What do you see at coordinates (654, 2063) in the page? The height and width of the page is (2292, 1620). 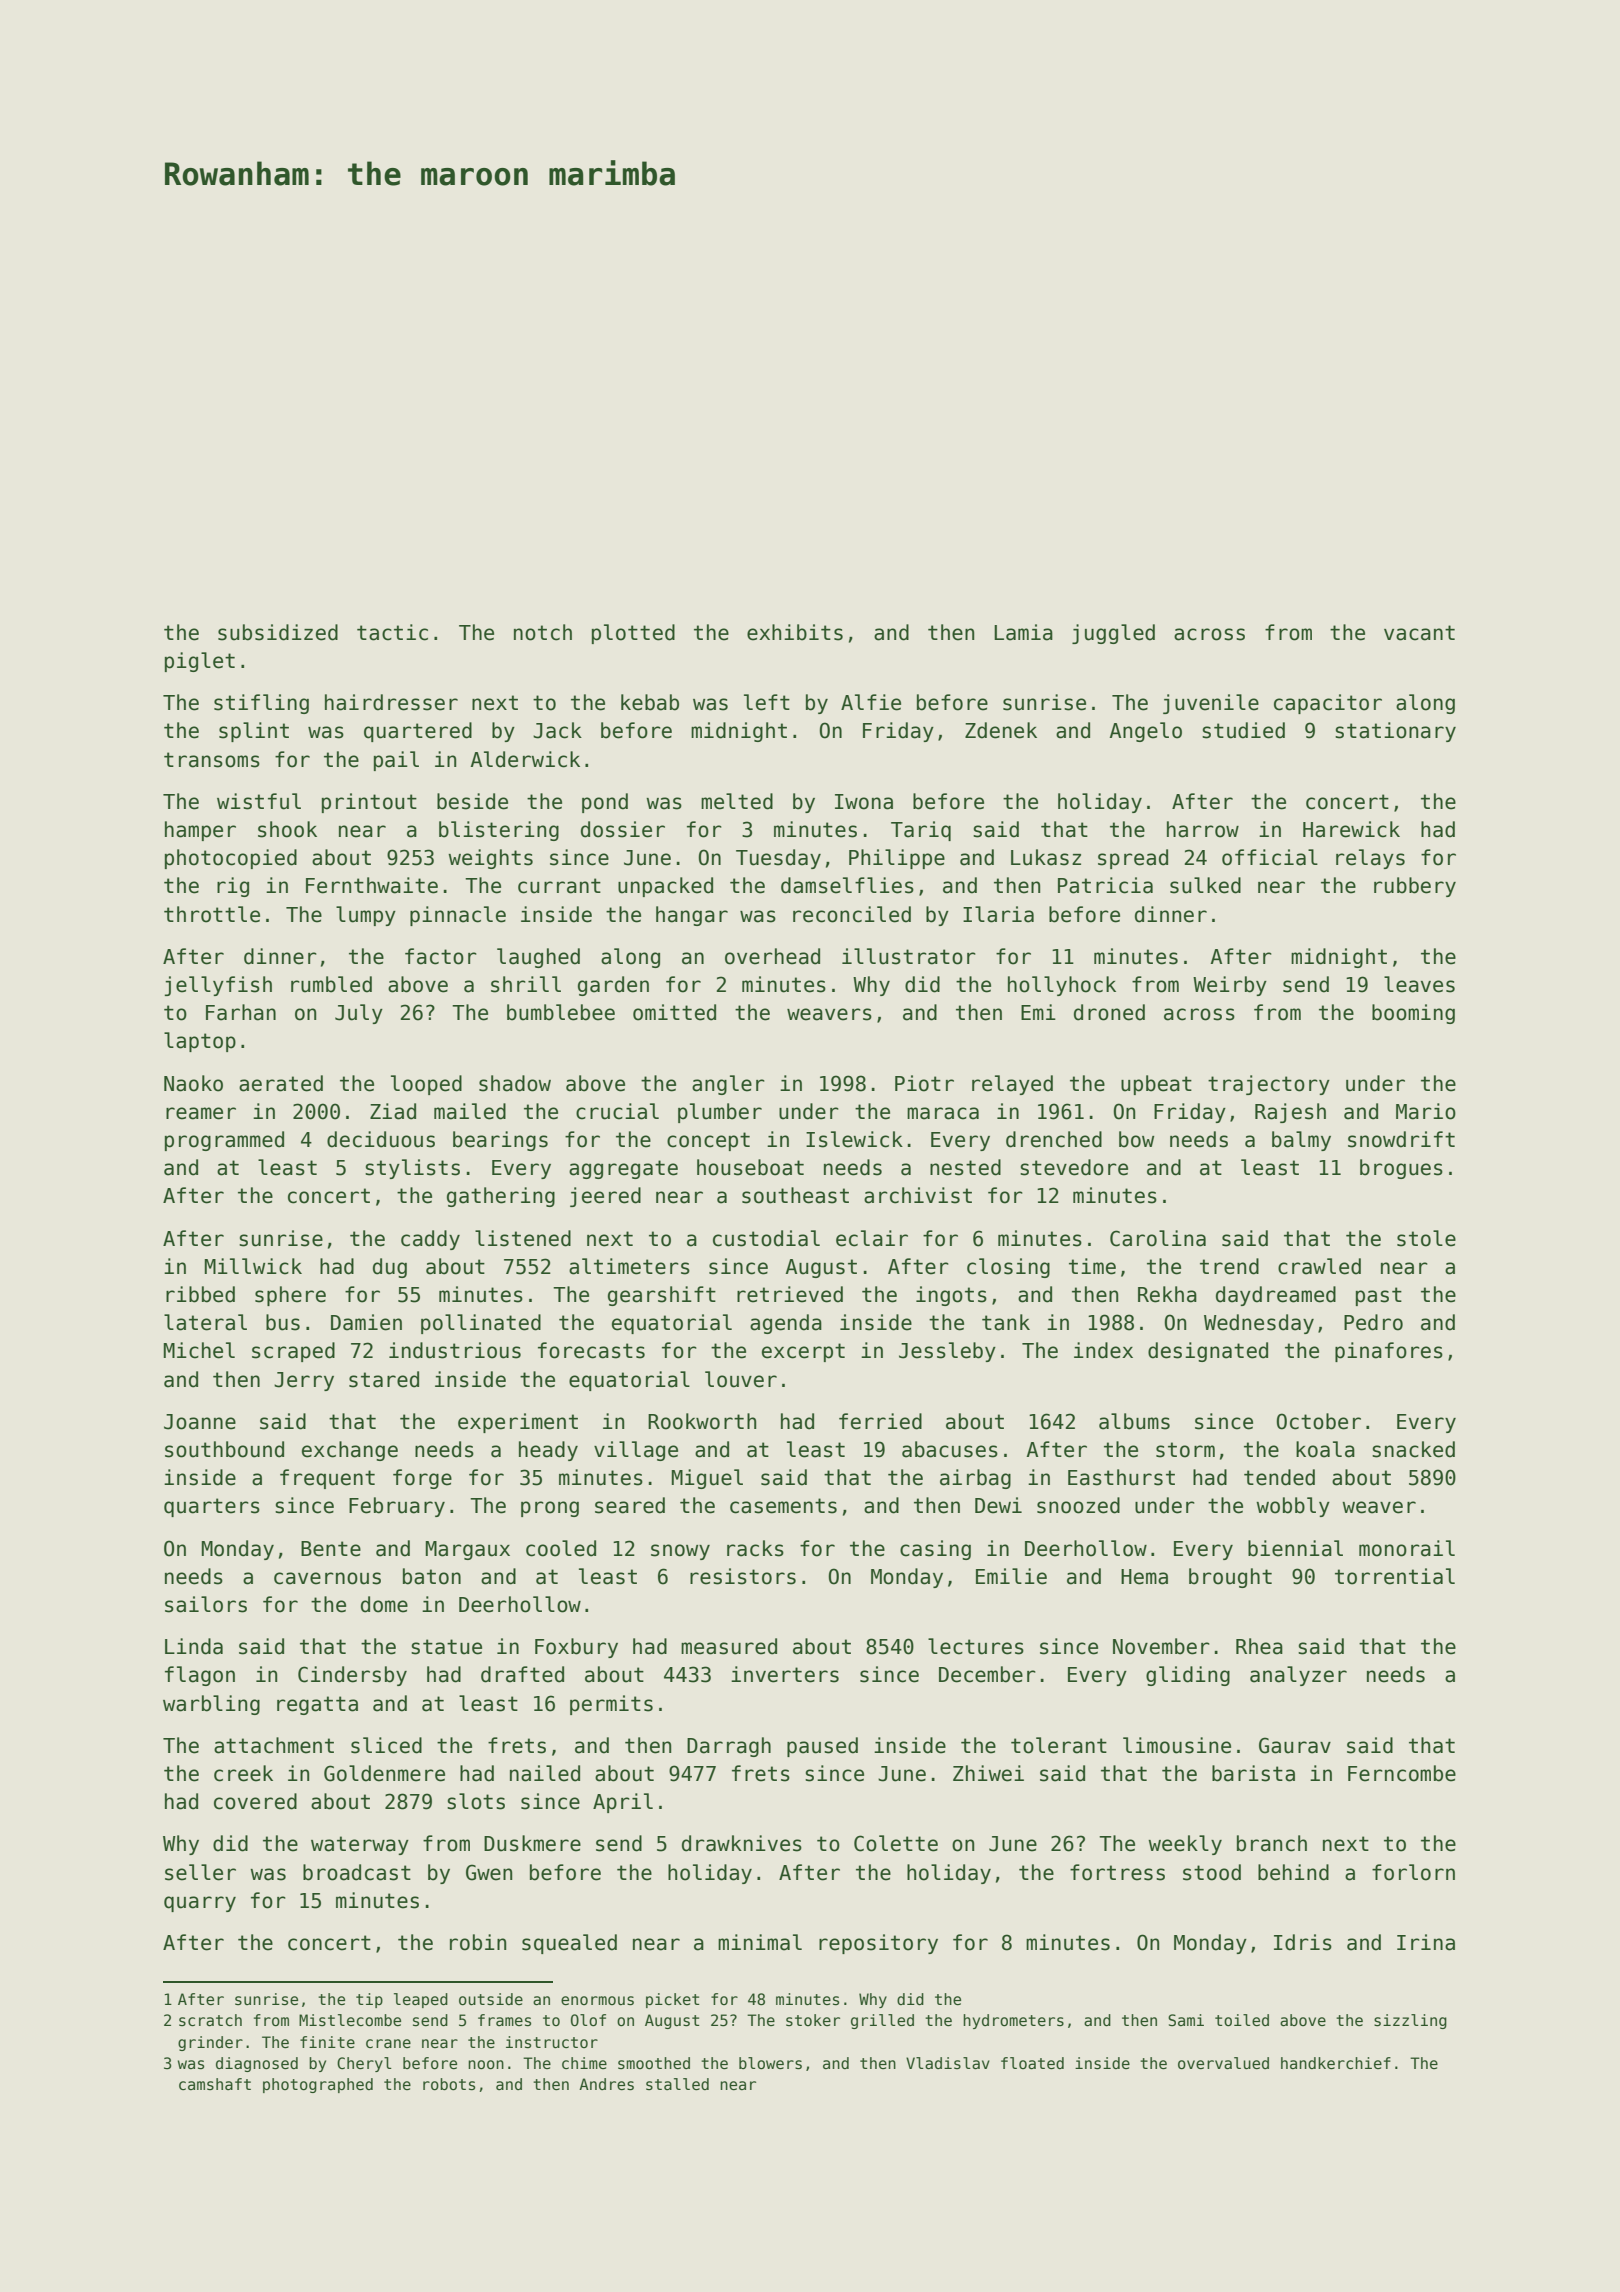 I see `smoothed` at bounding box center [654, 2063].
